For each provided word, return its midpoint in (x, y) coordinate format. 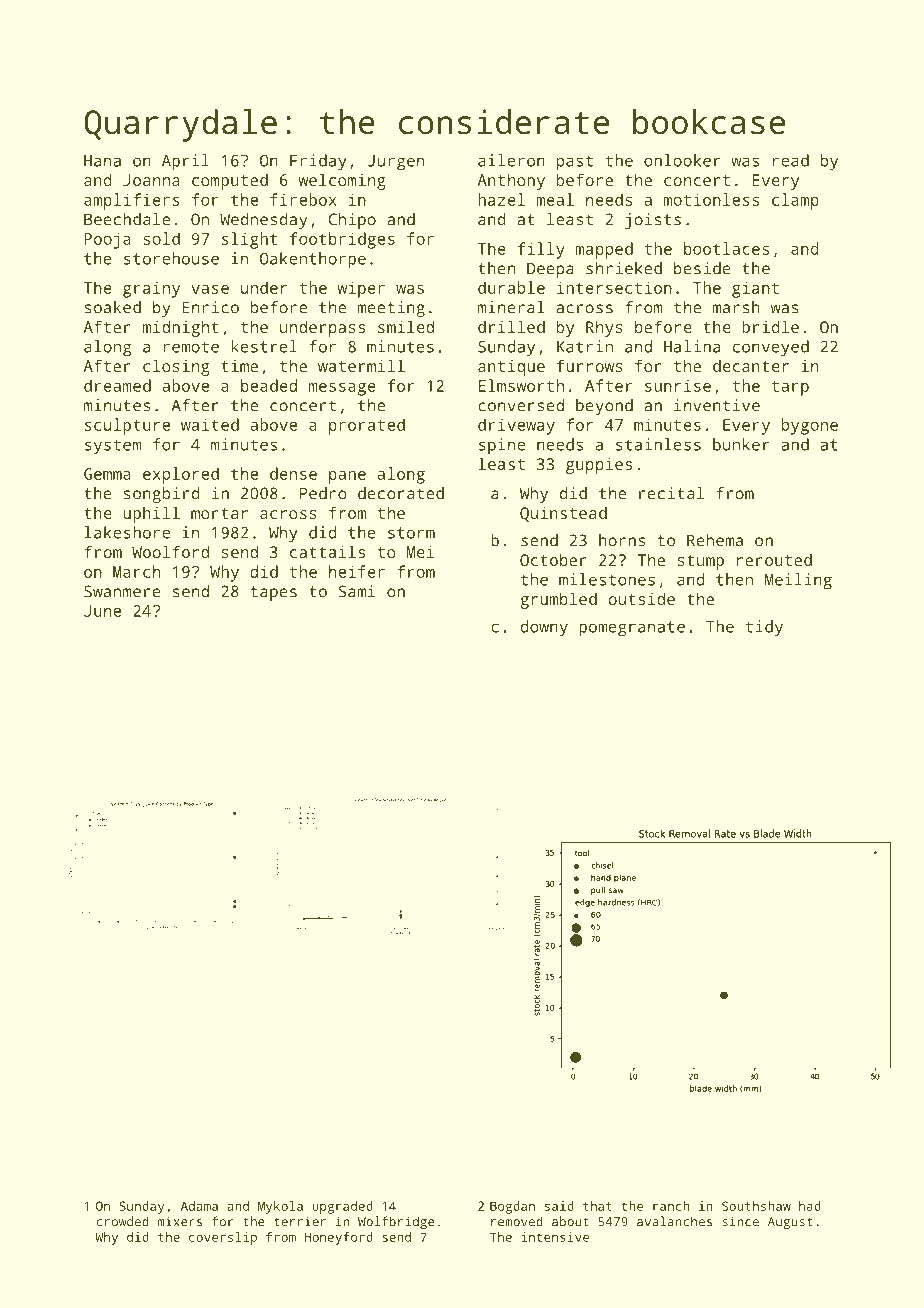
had (810, 1206)
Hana (102, 161)
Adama (199, 1206)
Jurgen (396, 163)
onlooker (682, 160)
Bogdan (512, 1207)
